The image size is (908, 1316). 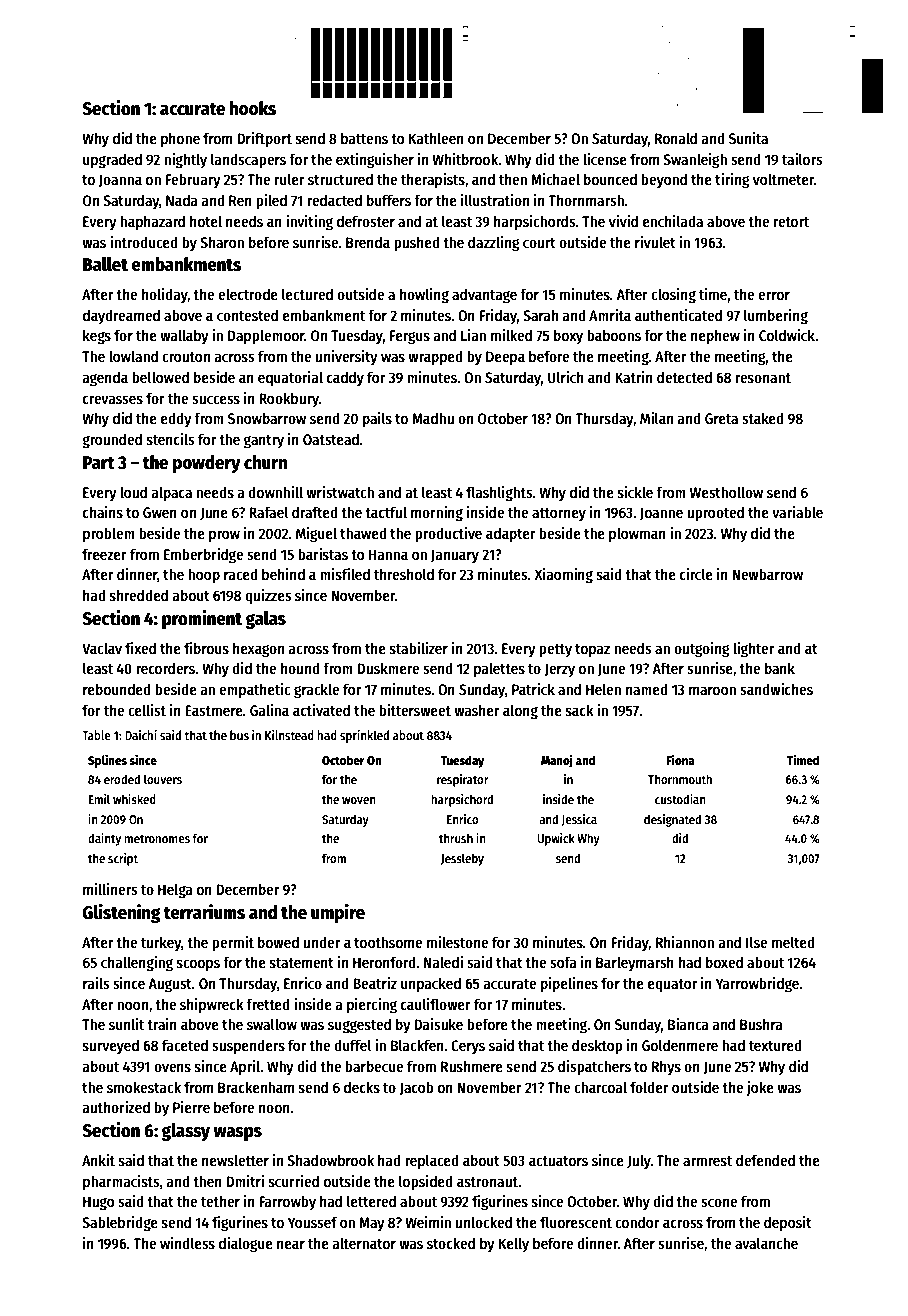 What do you see at coordinates (748, 138) in the screenshot?
I see `Sunita` at bounding box center [748, 138].
